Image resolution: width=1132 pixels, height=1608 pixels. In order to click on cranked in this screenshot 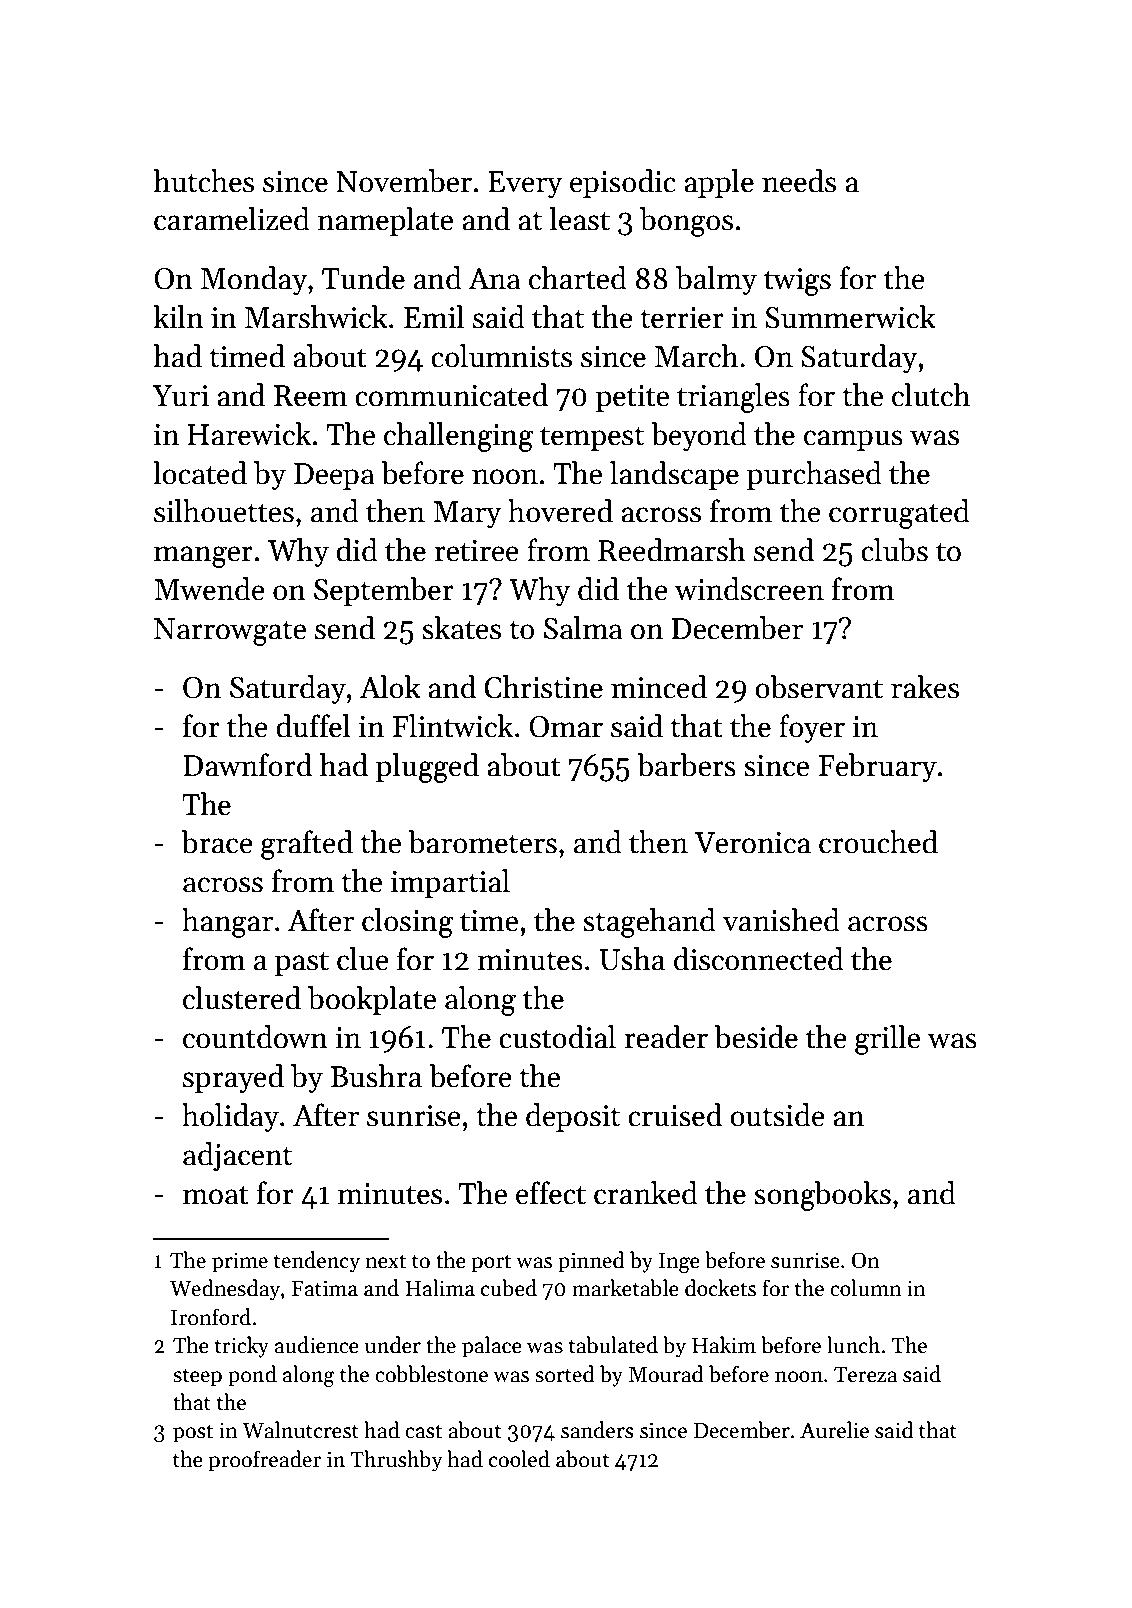, I will do `click(646, 1193)`.
